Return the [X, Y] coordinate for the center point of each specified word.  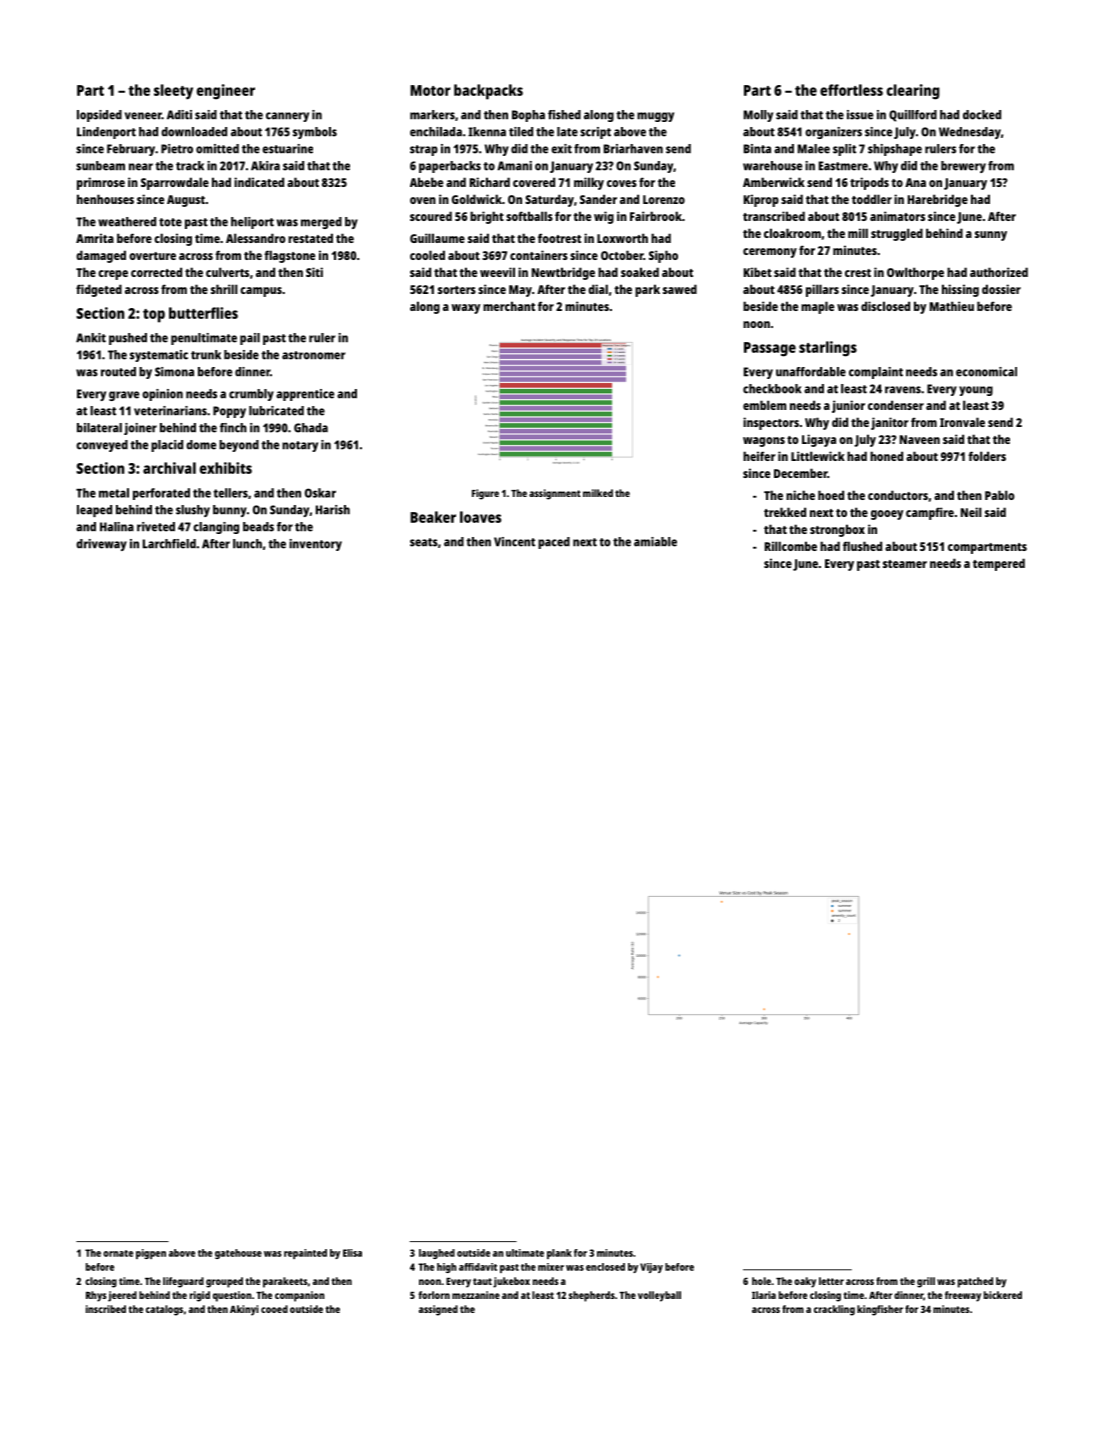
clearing [913, 92]
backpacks [488, 92]
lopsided [99, 116]
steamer [905, 564]
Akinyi [244, 1310]
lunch [247, 544]
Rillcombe [791, 546]
